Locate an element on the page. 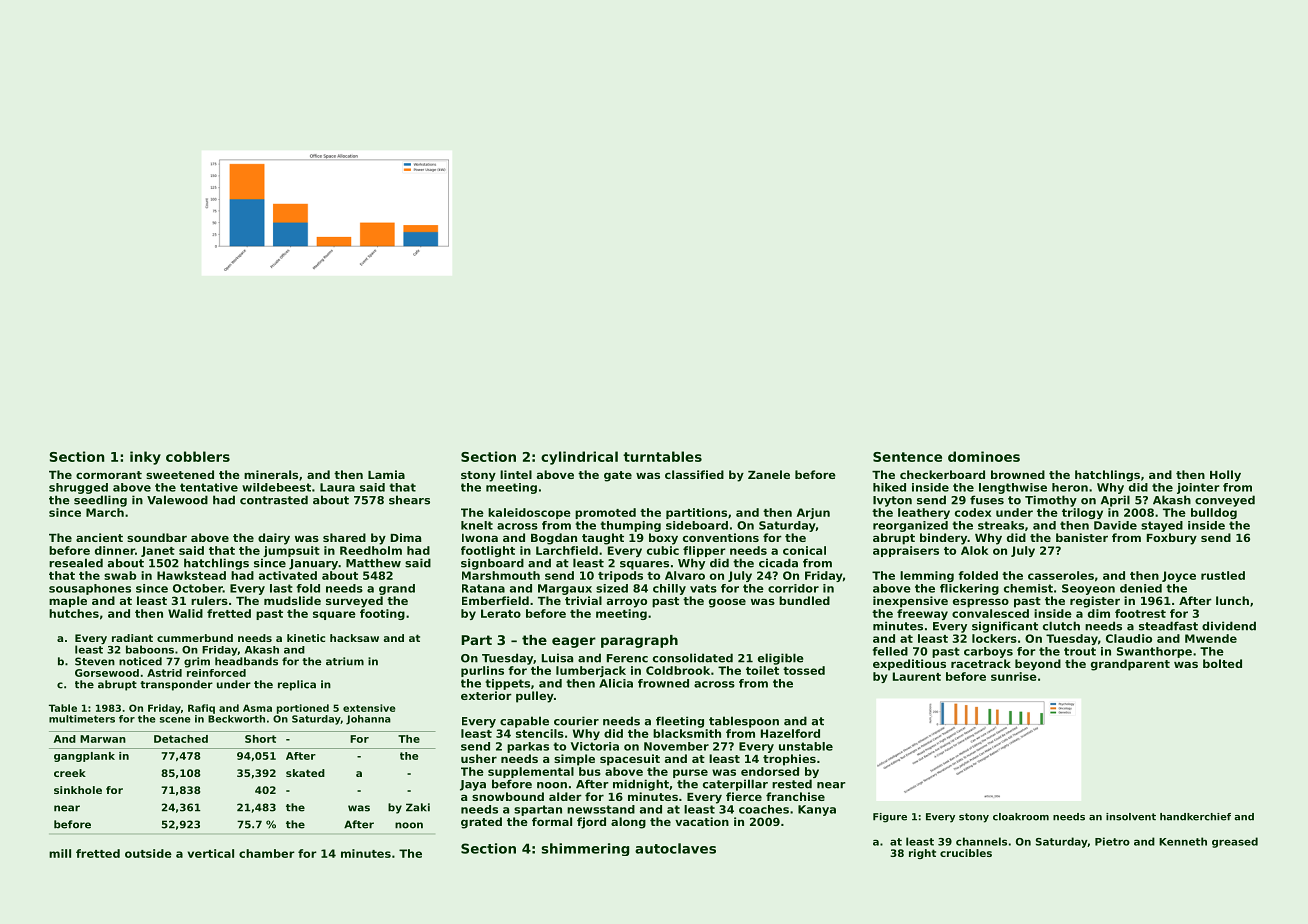 The height and width of the page is (924, 1308). usher is located at coordinates (479, 758).
